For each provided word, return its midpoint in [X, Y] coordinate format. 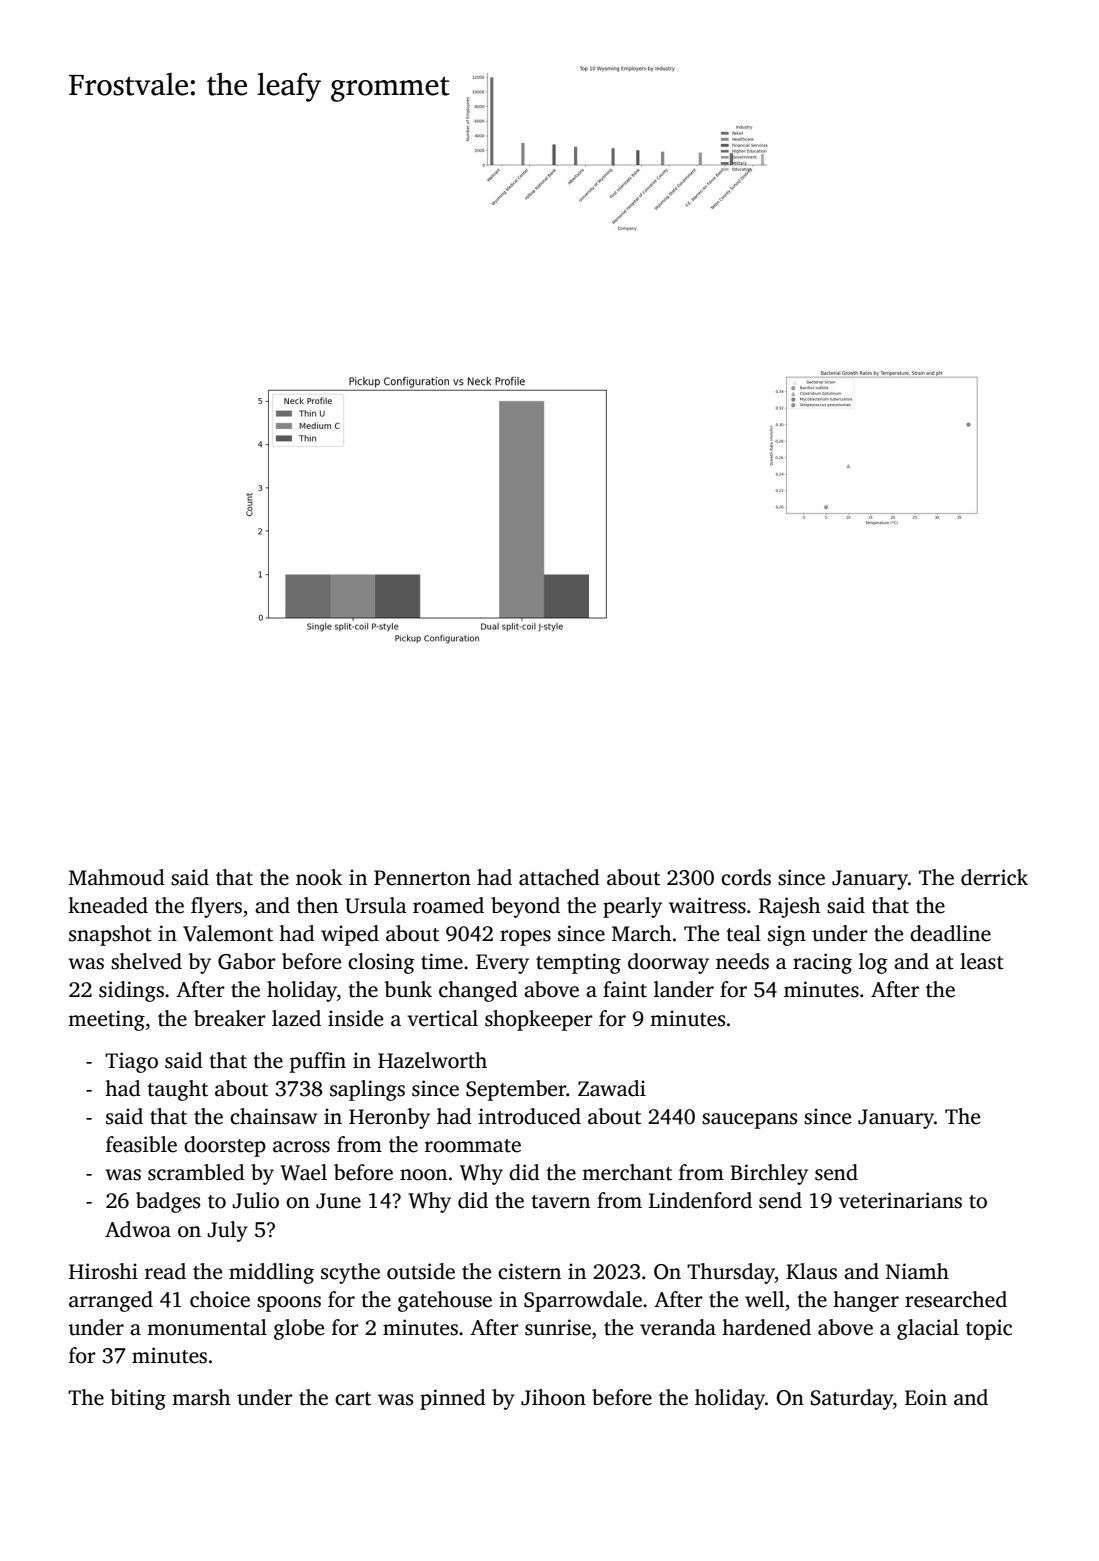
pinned [453, 1399]
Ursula [376, 905]
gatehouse [445, 1301]
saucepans [749, 1121]
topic [989, 1329]
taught [177, 1090]
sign [787, 935]
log [873, 963]
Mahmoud [117, 877]
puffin [318, 1062]
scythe [350, 1273]
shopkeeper [539, 1020]
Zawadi [612, 1088]
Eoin [926, 1397]
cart [353, 1399]
